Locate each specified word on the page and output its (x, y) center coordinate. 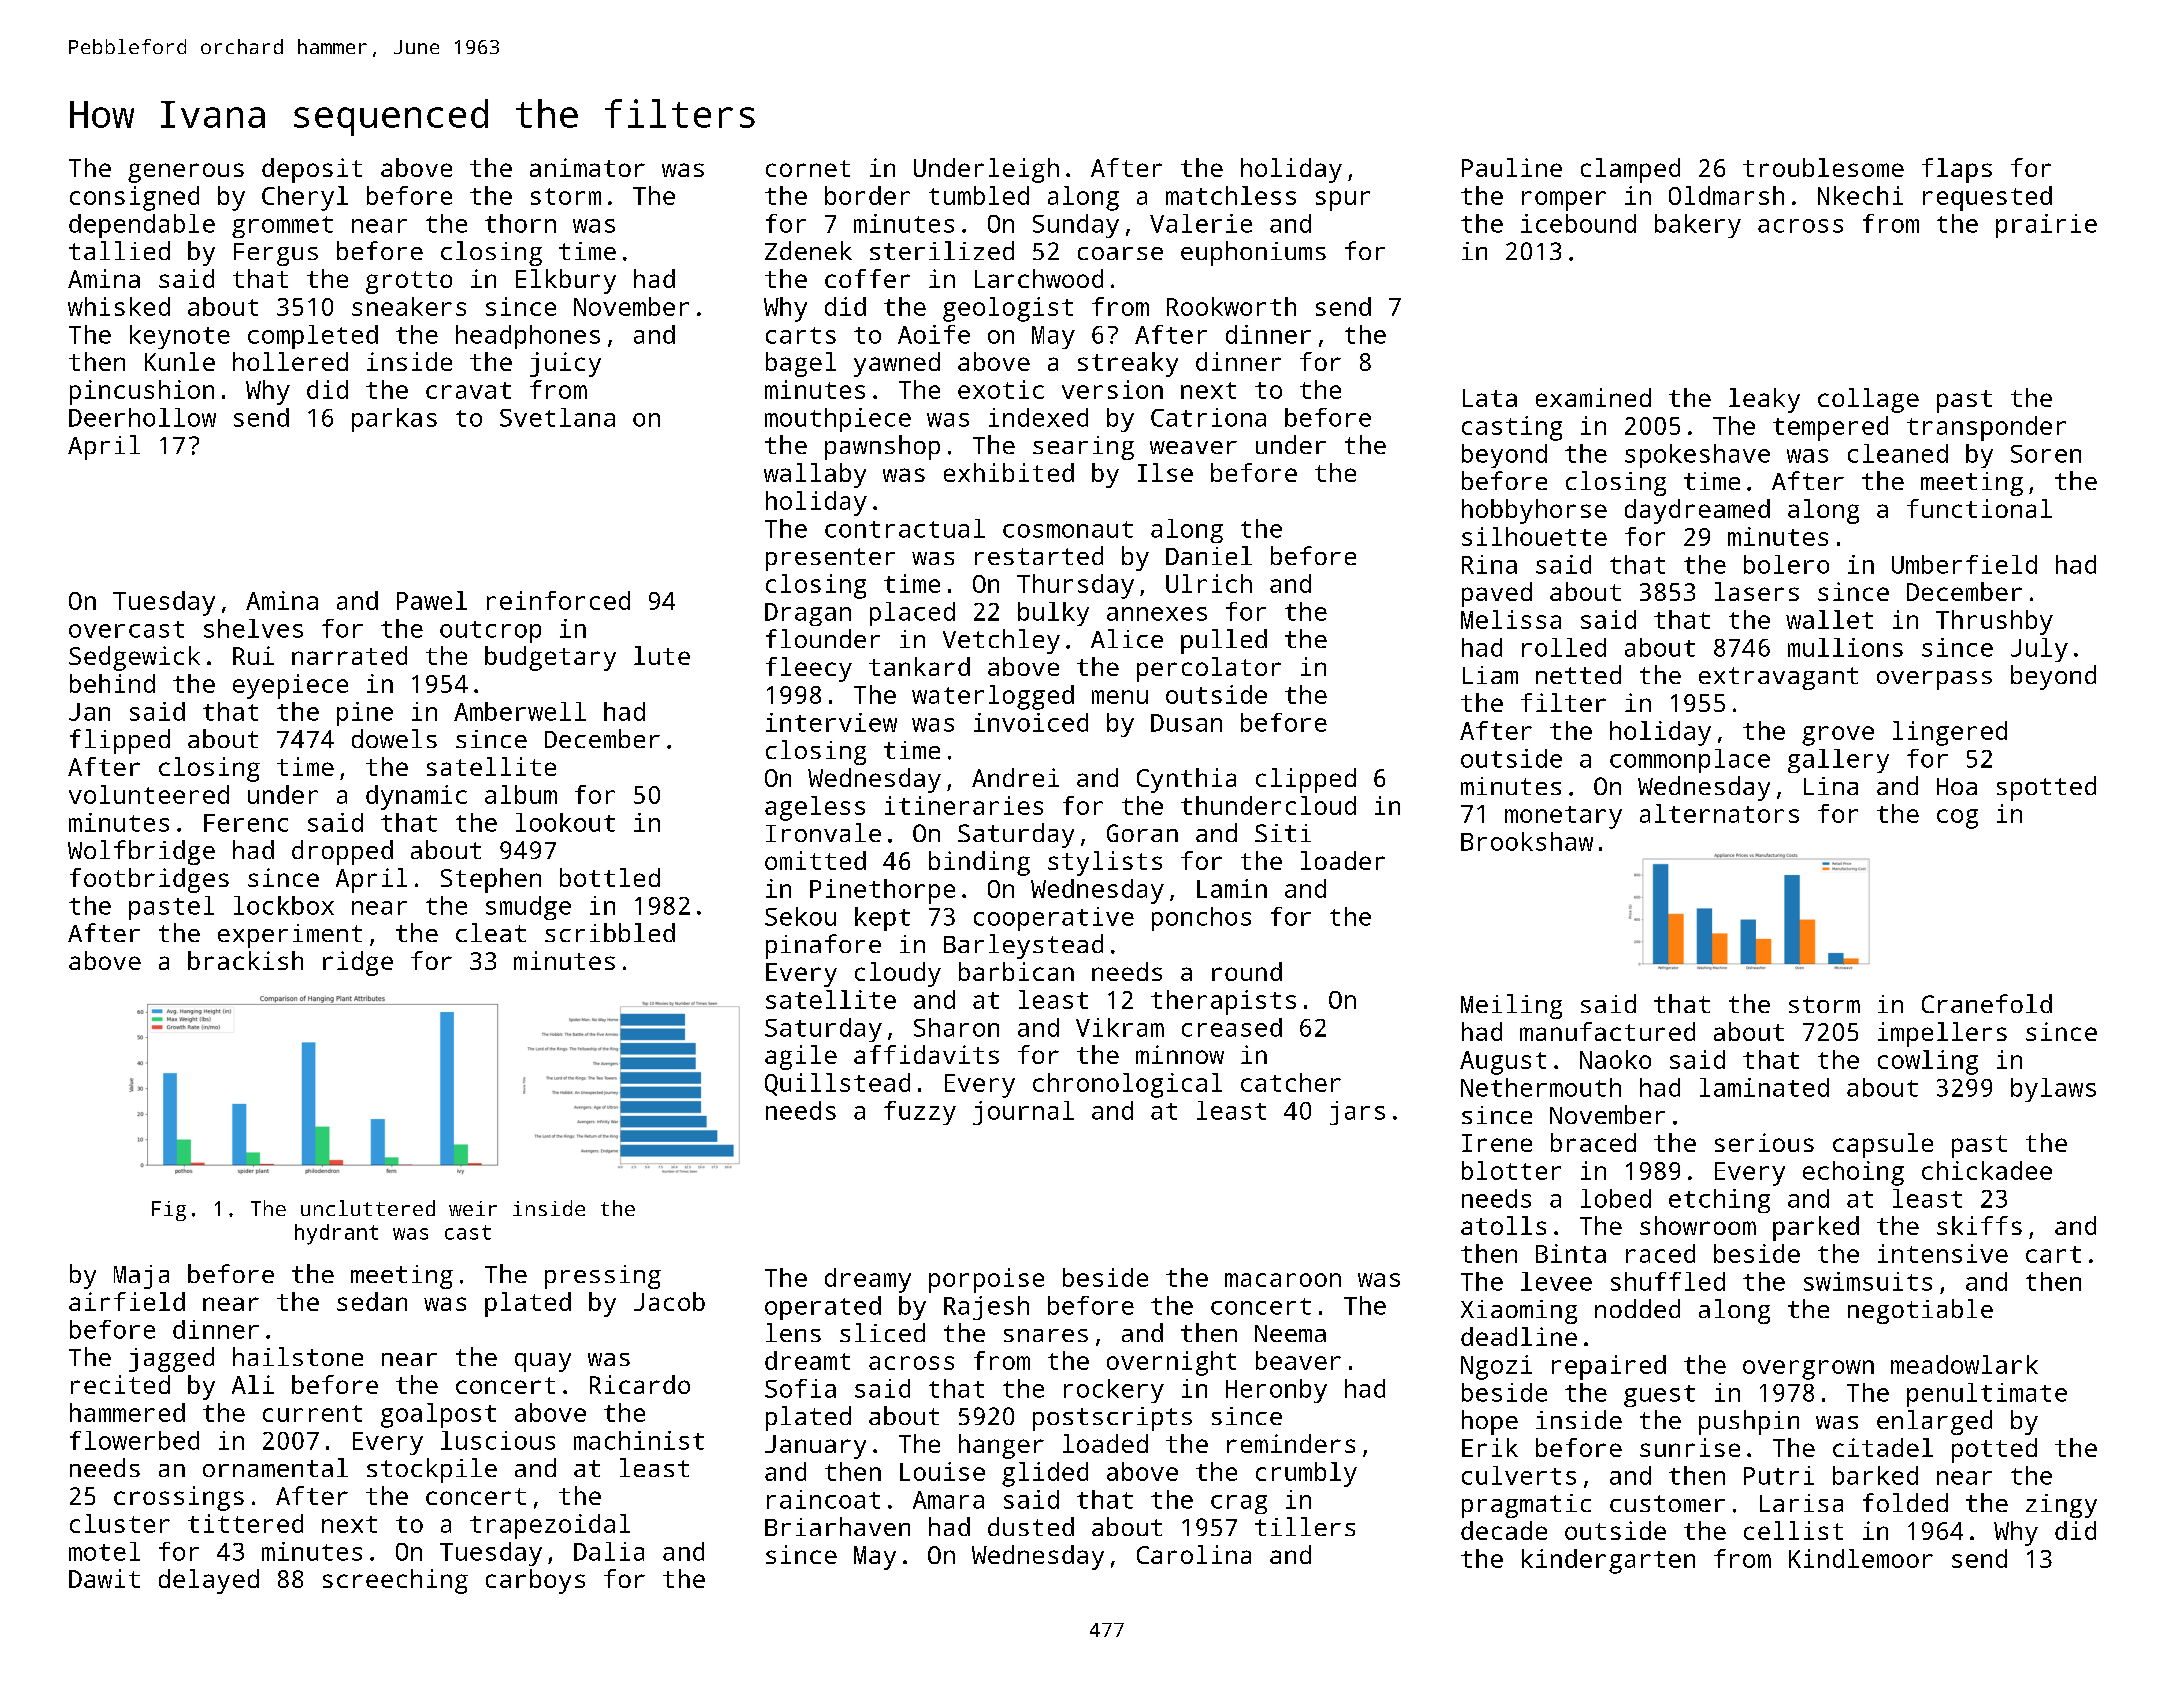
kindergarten (1608, 1561)
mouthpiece (838, 420)
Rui (253, 655)
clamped (1630, 170)
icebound (1578, 223)
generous (186, 173)
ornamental (275, 1467)
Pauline (1512, 167)
